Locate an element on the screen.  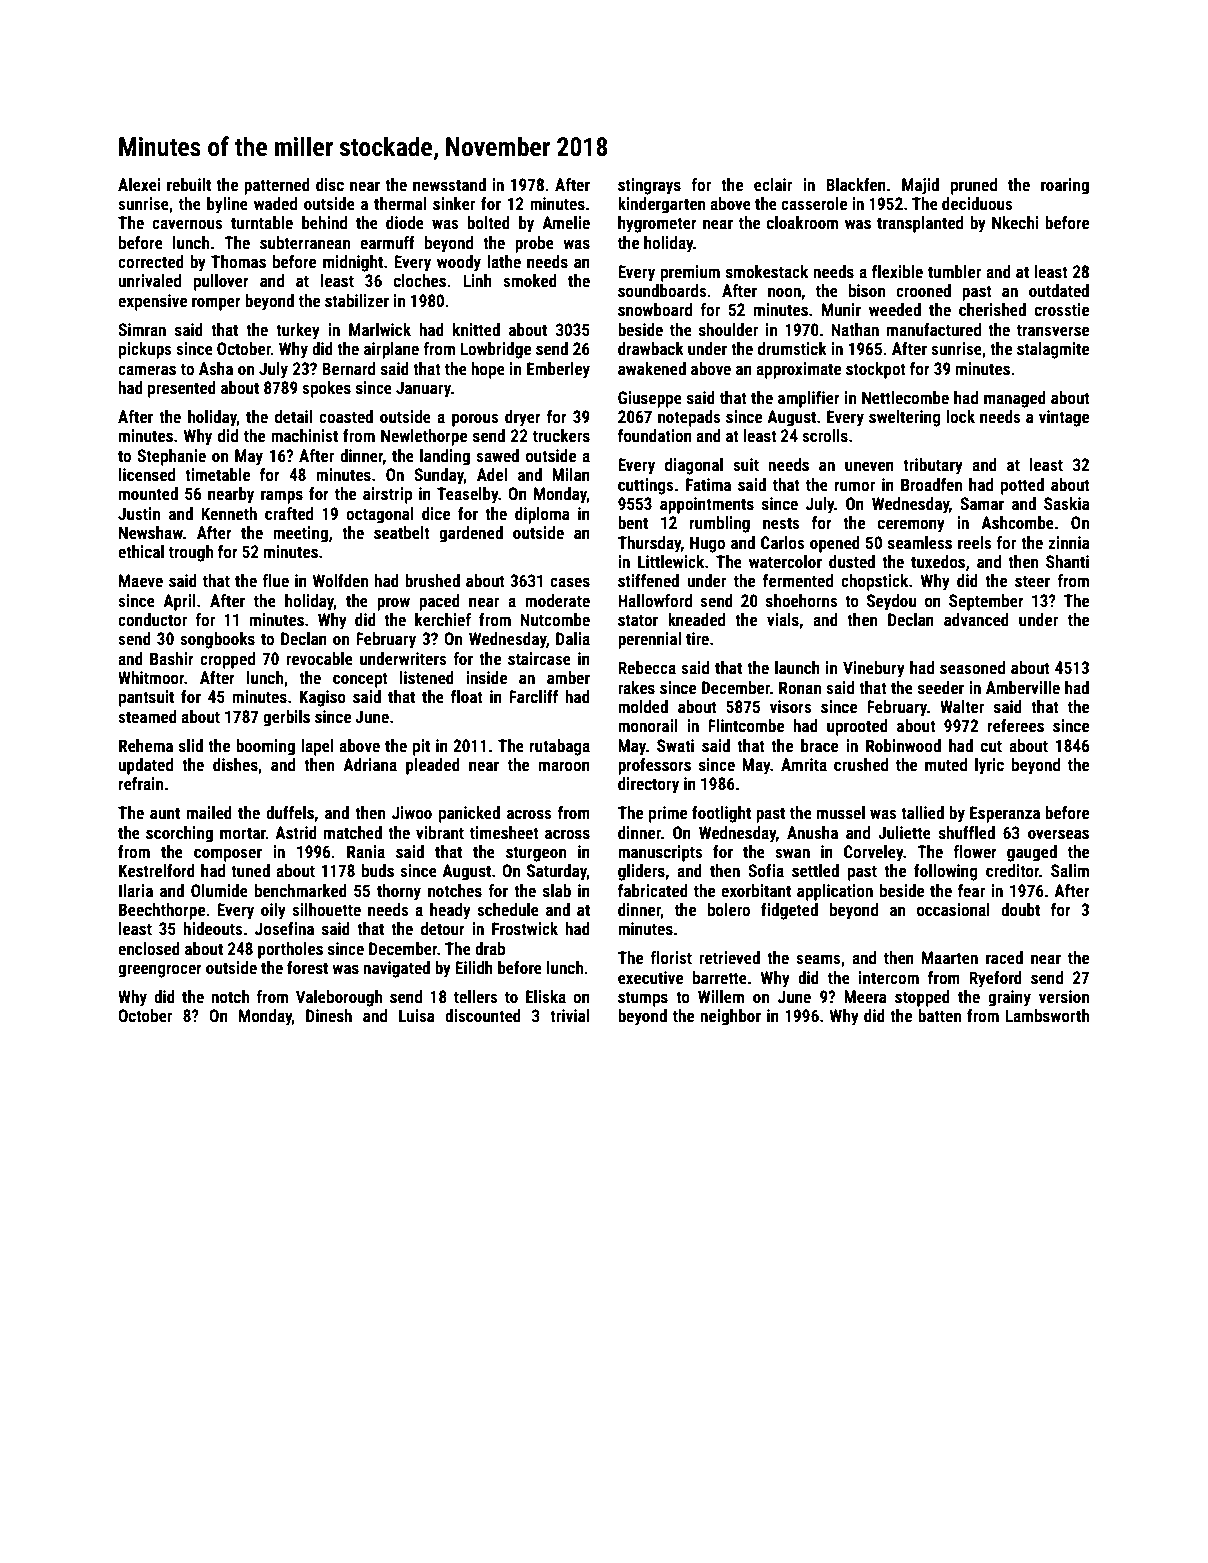
referees is located at coordinates (1016, 725).
